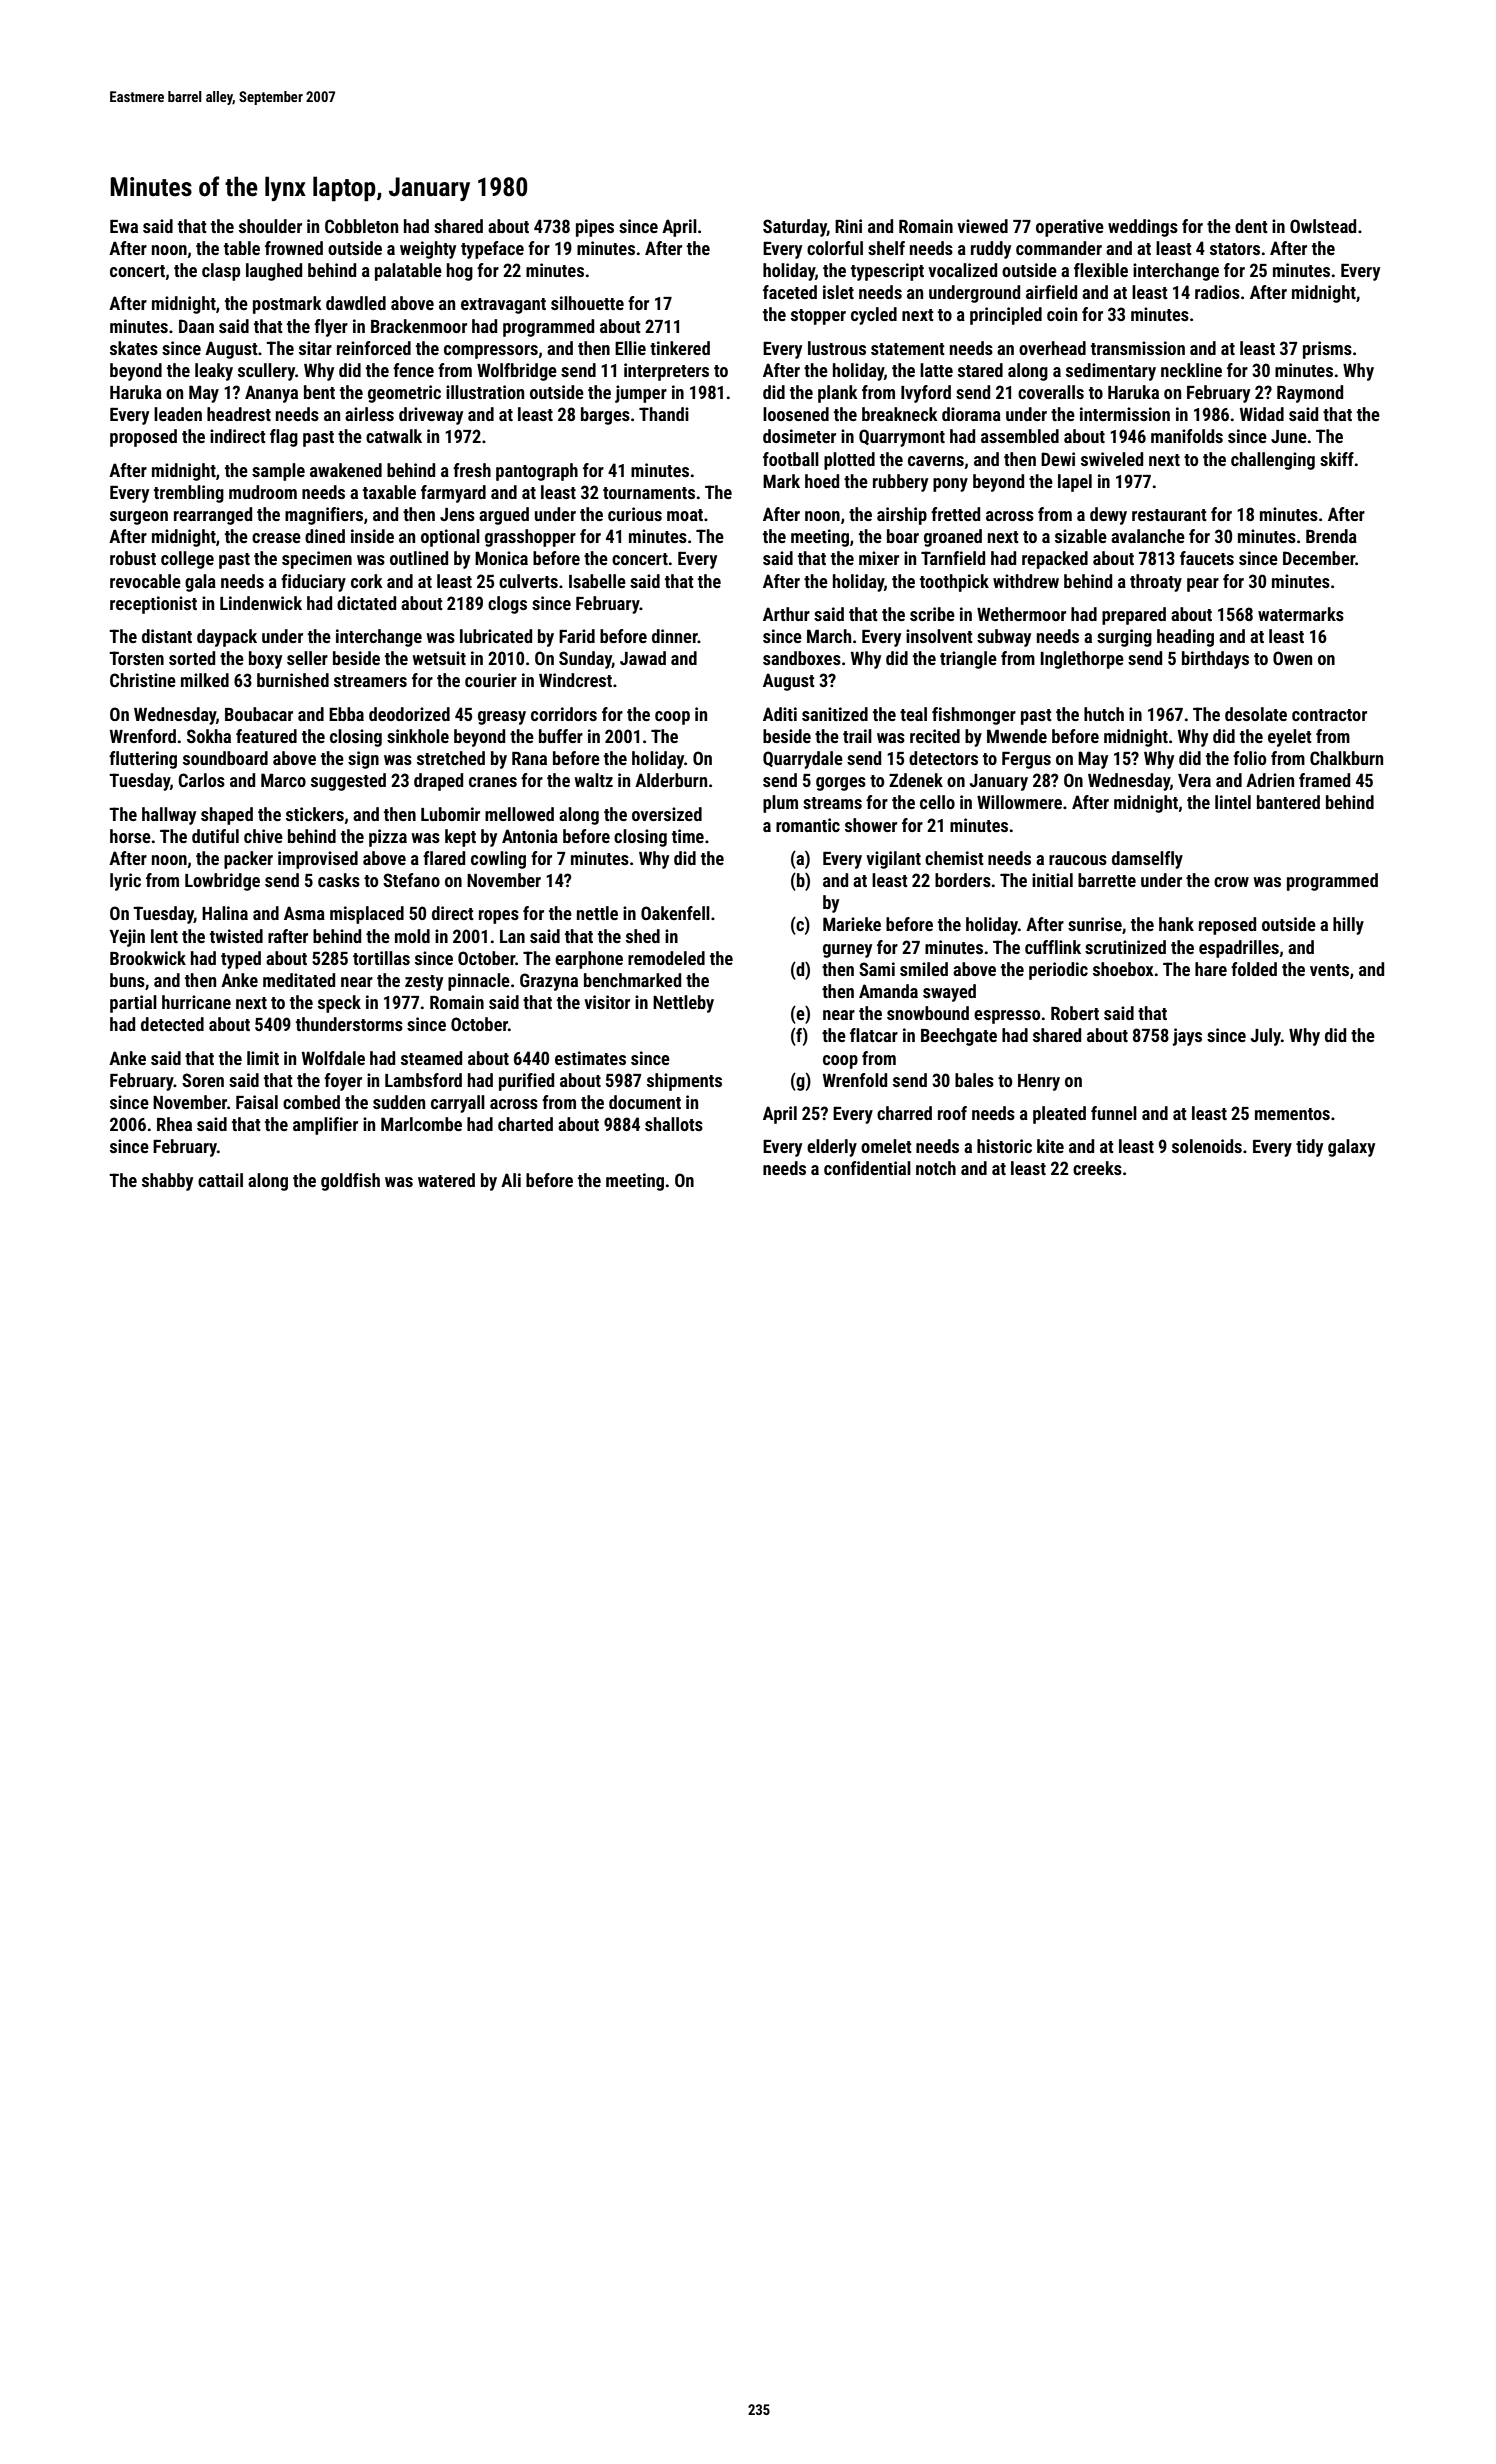 This document has height=2464, width=1496. Describe the element at coordinates (311, 1102) in the document. I see `combed` at that location.
